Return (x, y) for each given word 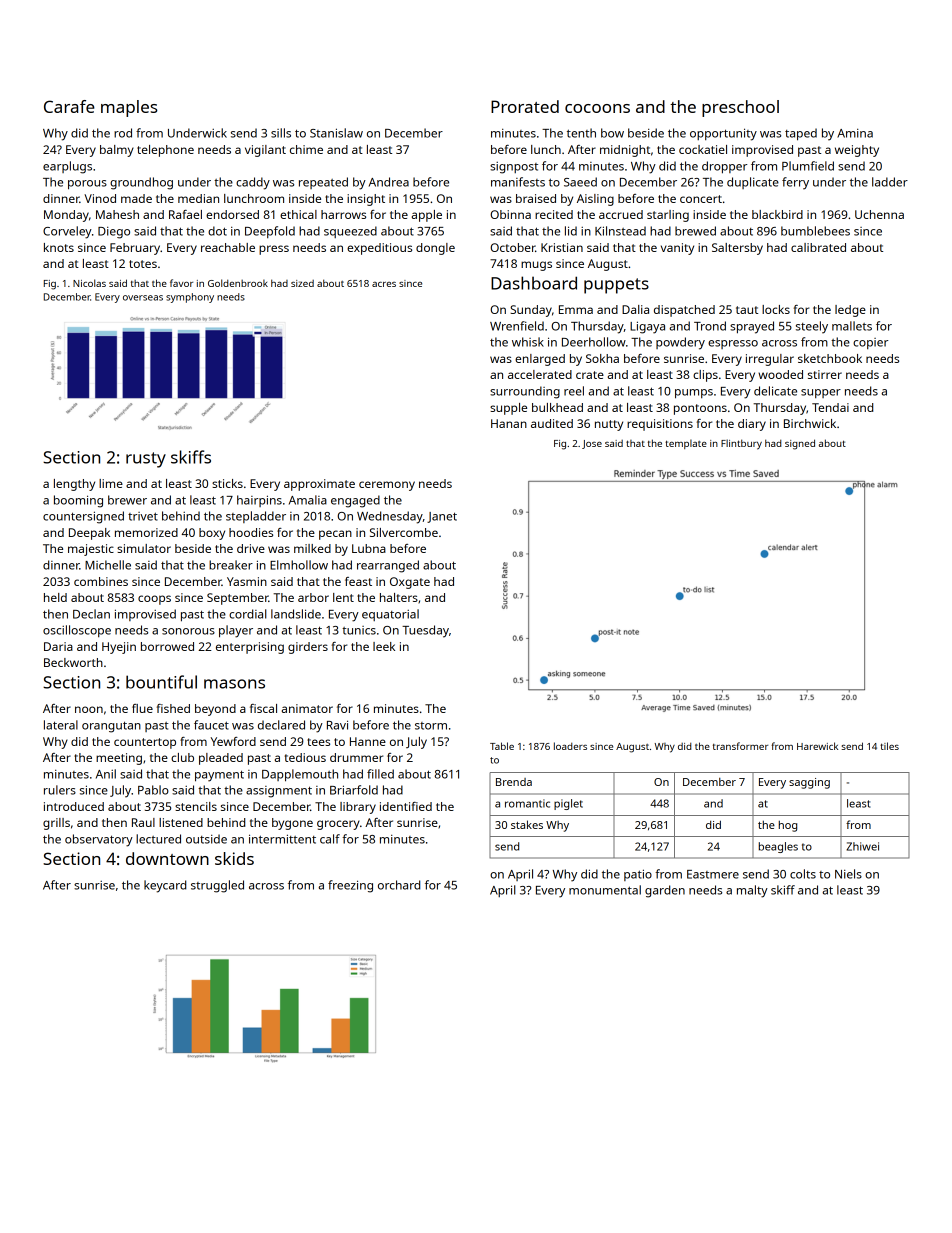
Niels (848, 874)
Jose (592, 444)
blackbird (777, 214)
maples (129, 108)
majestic (91, 550)
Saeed (580, 182)
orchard (399, 885)
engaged (355, 501)
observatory (99, 840)
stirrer (825, 374)
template (686, 444)
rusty (146, 460)
